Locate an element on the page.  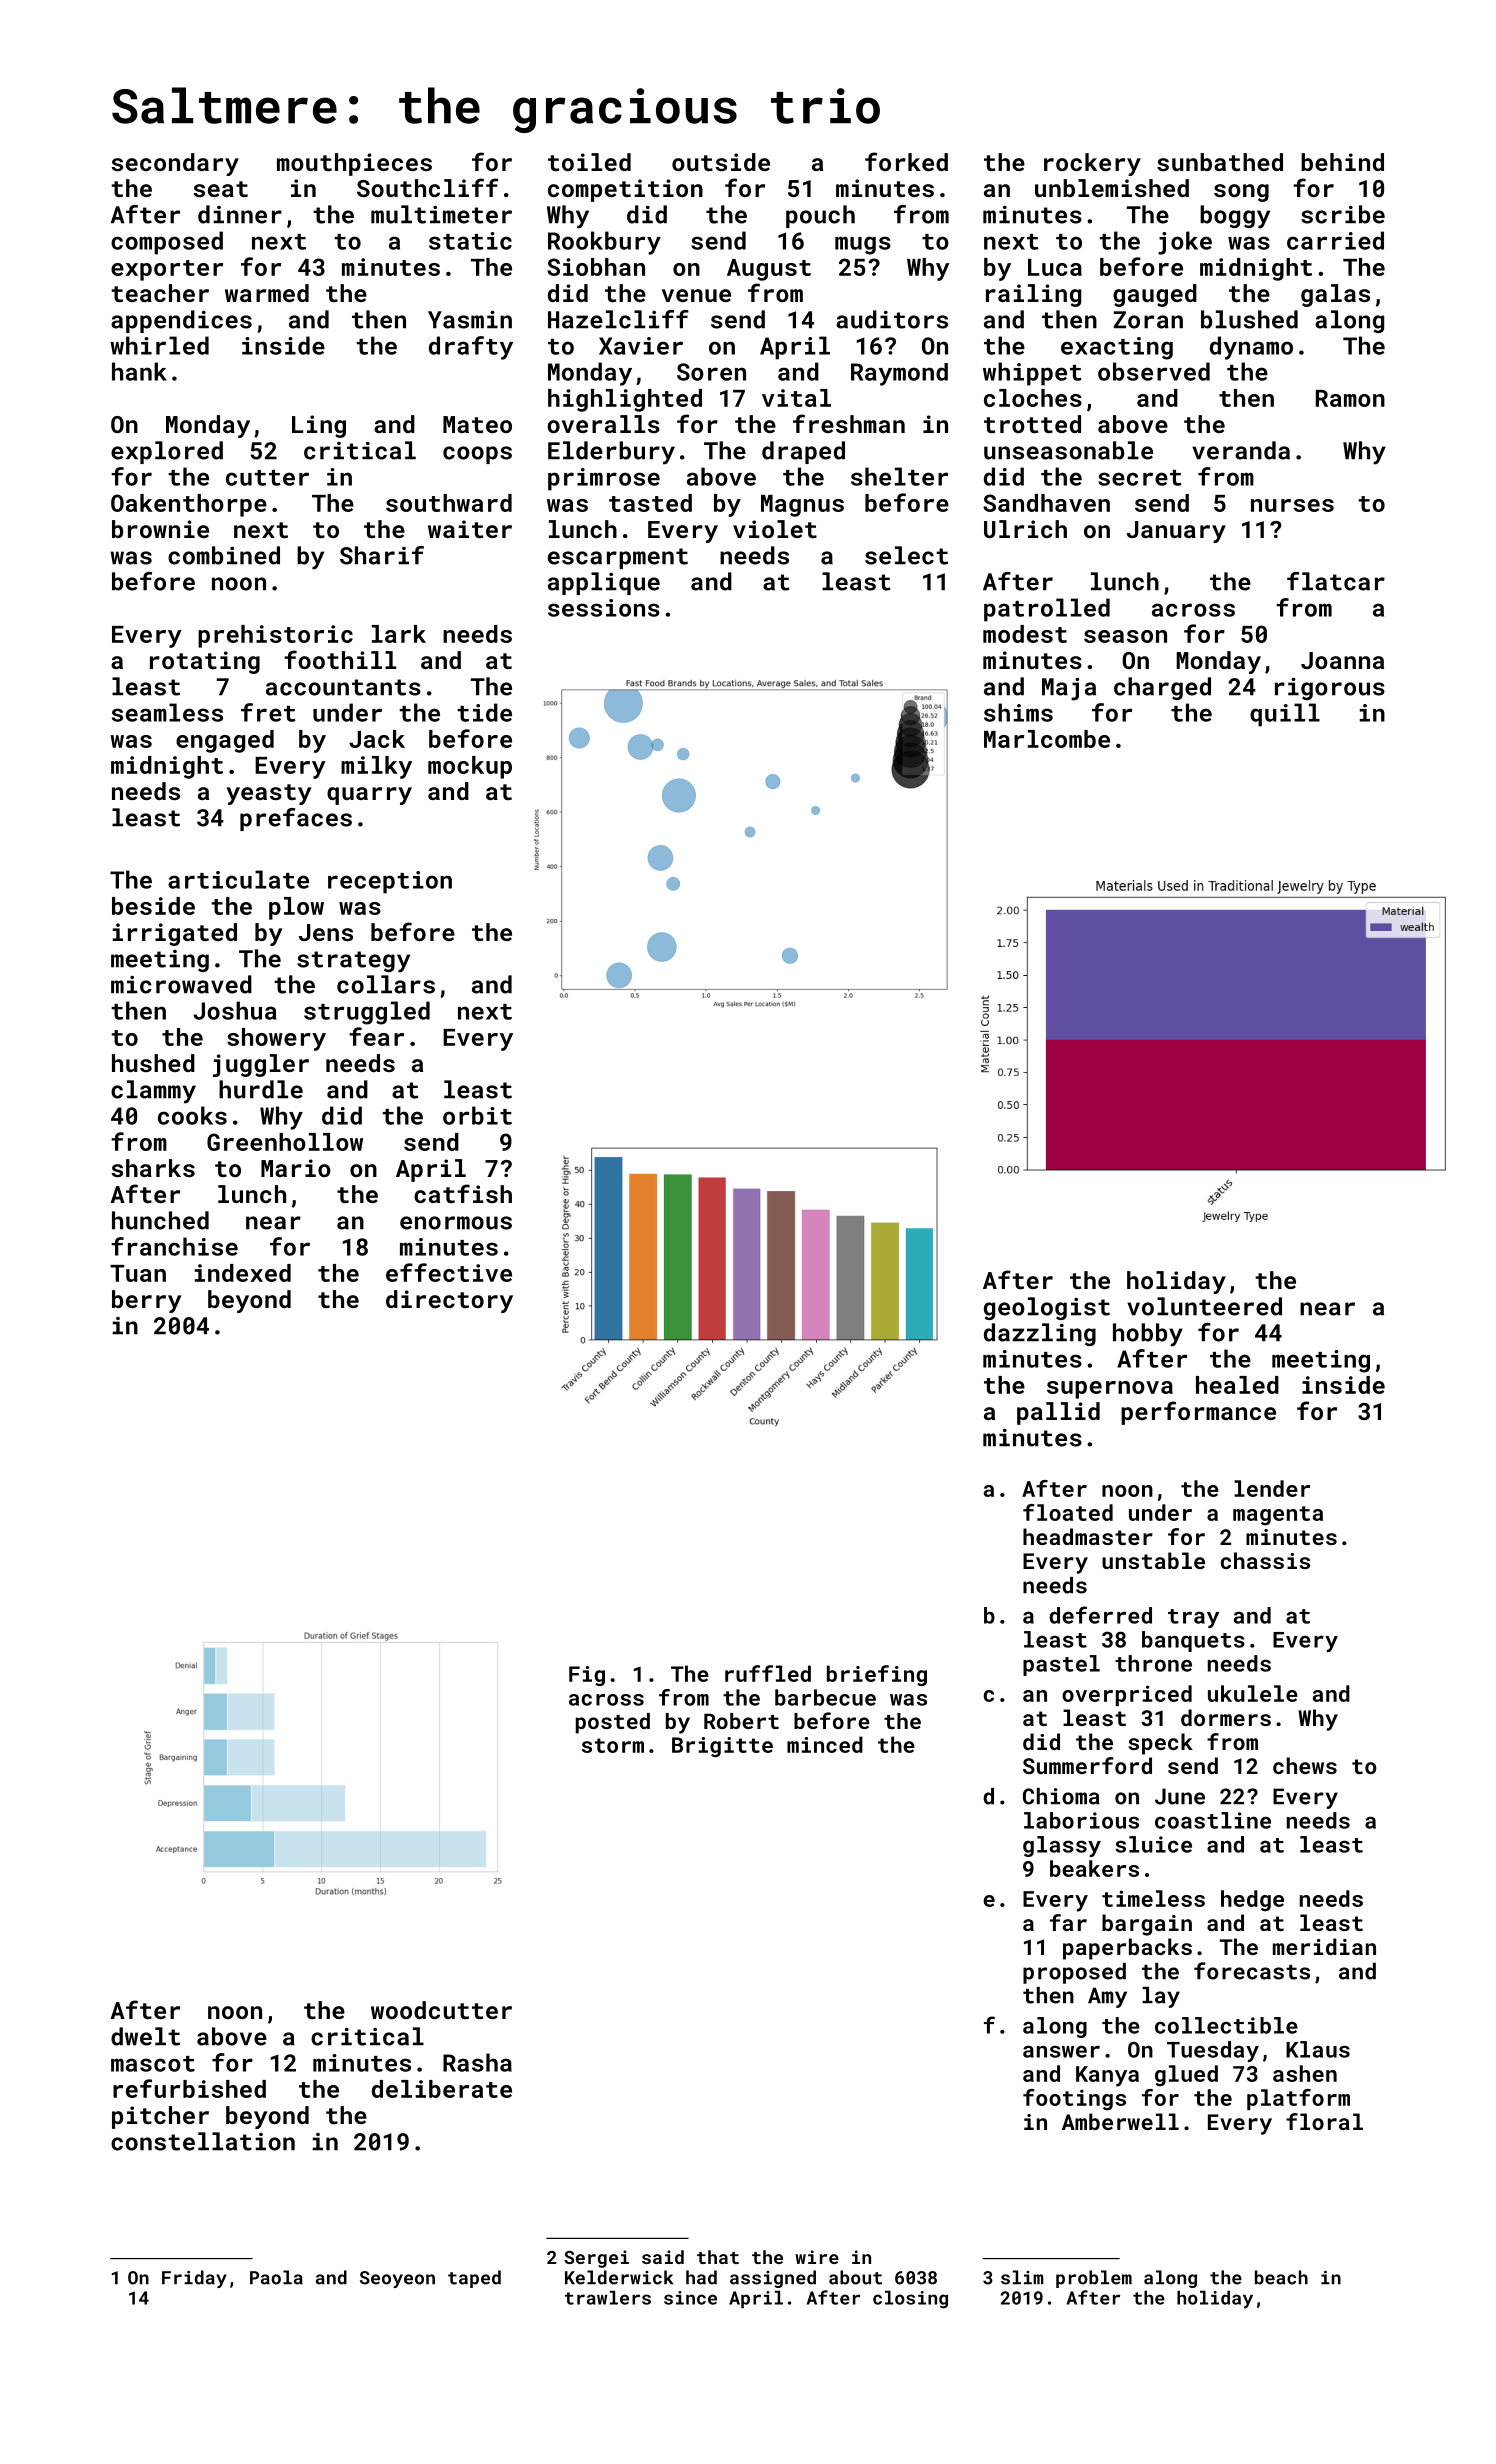
secondary is located at coordinates (175, 164).
